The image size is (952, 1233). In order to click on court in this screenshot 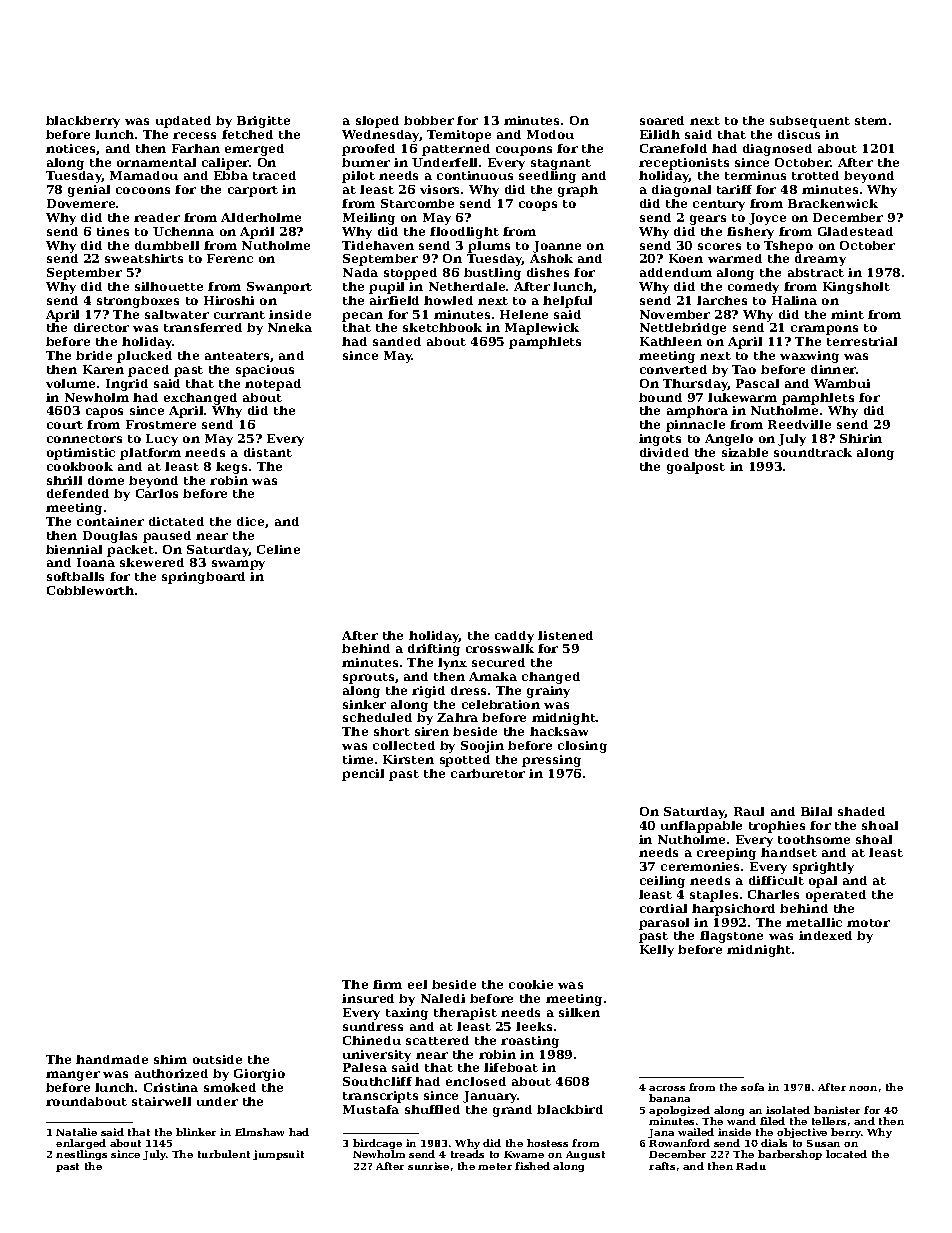, I will do `click(65, 425)`.
